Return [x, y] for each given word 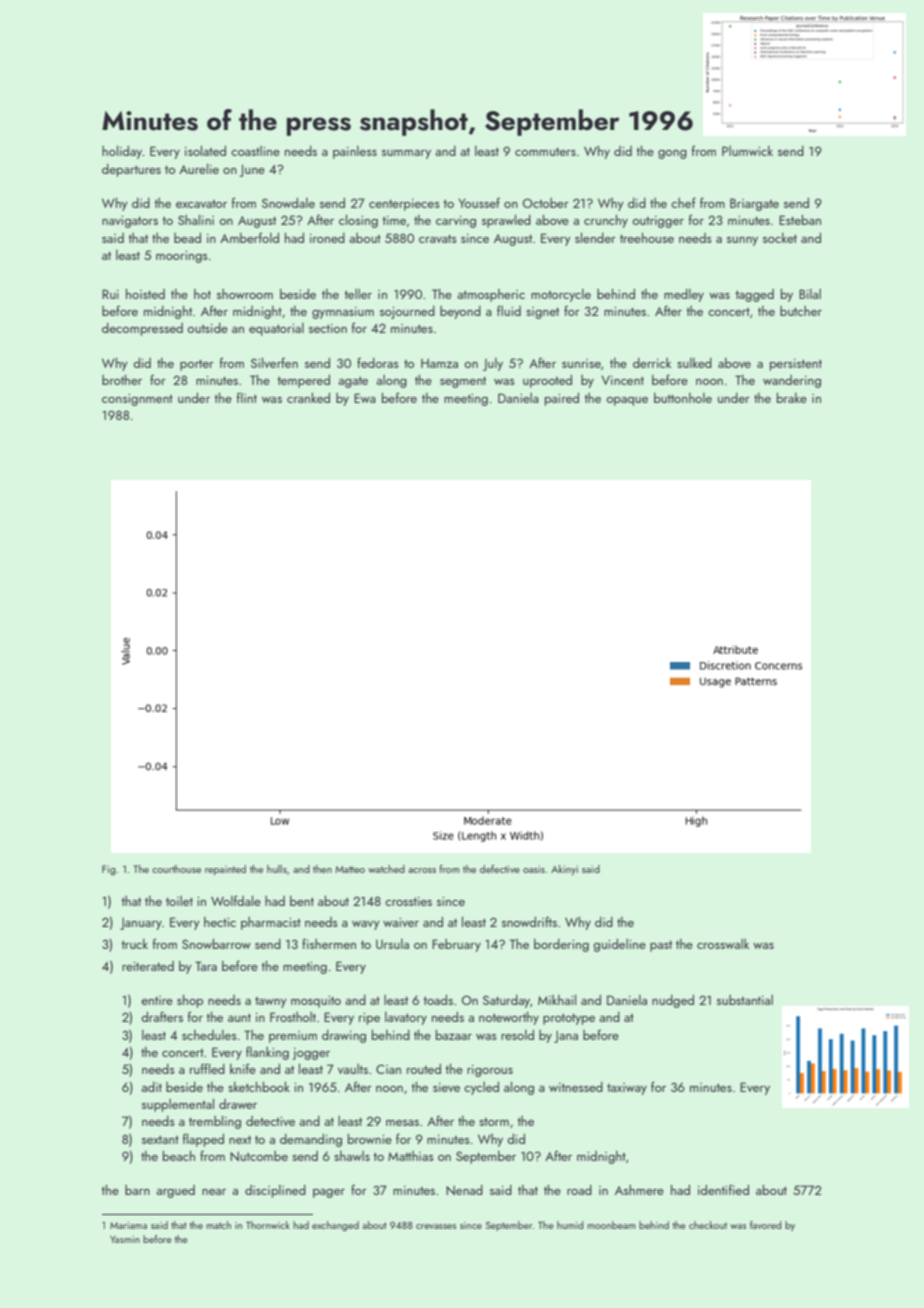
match [218, 1225]
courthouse [176, 869]
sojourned [407, 312]
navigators [130, 222]
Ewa [365, 398]
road [579, 1190]
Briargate [754, 204]
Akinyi [564, 870]
